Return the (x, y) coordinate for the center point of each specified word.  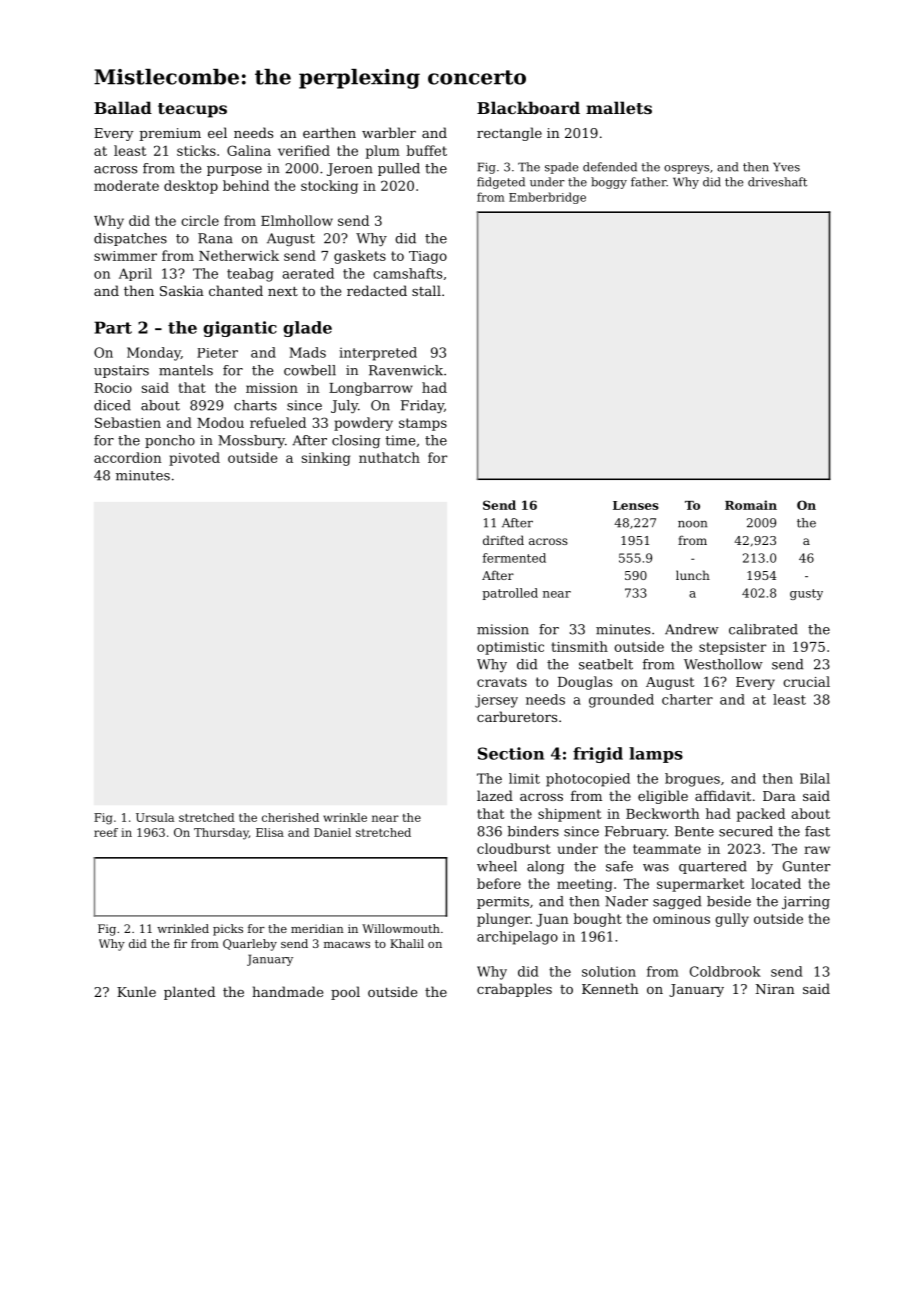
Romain (751, 505)
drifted (503, 540)
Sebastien (128, 422)
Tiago (428, 257)
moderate (126, 185)
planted (189, 993)
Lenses (636, 505)
